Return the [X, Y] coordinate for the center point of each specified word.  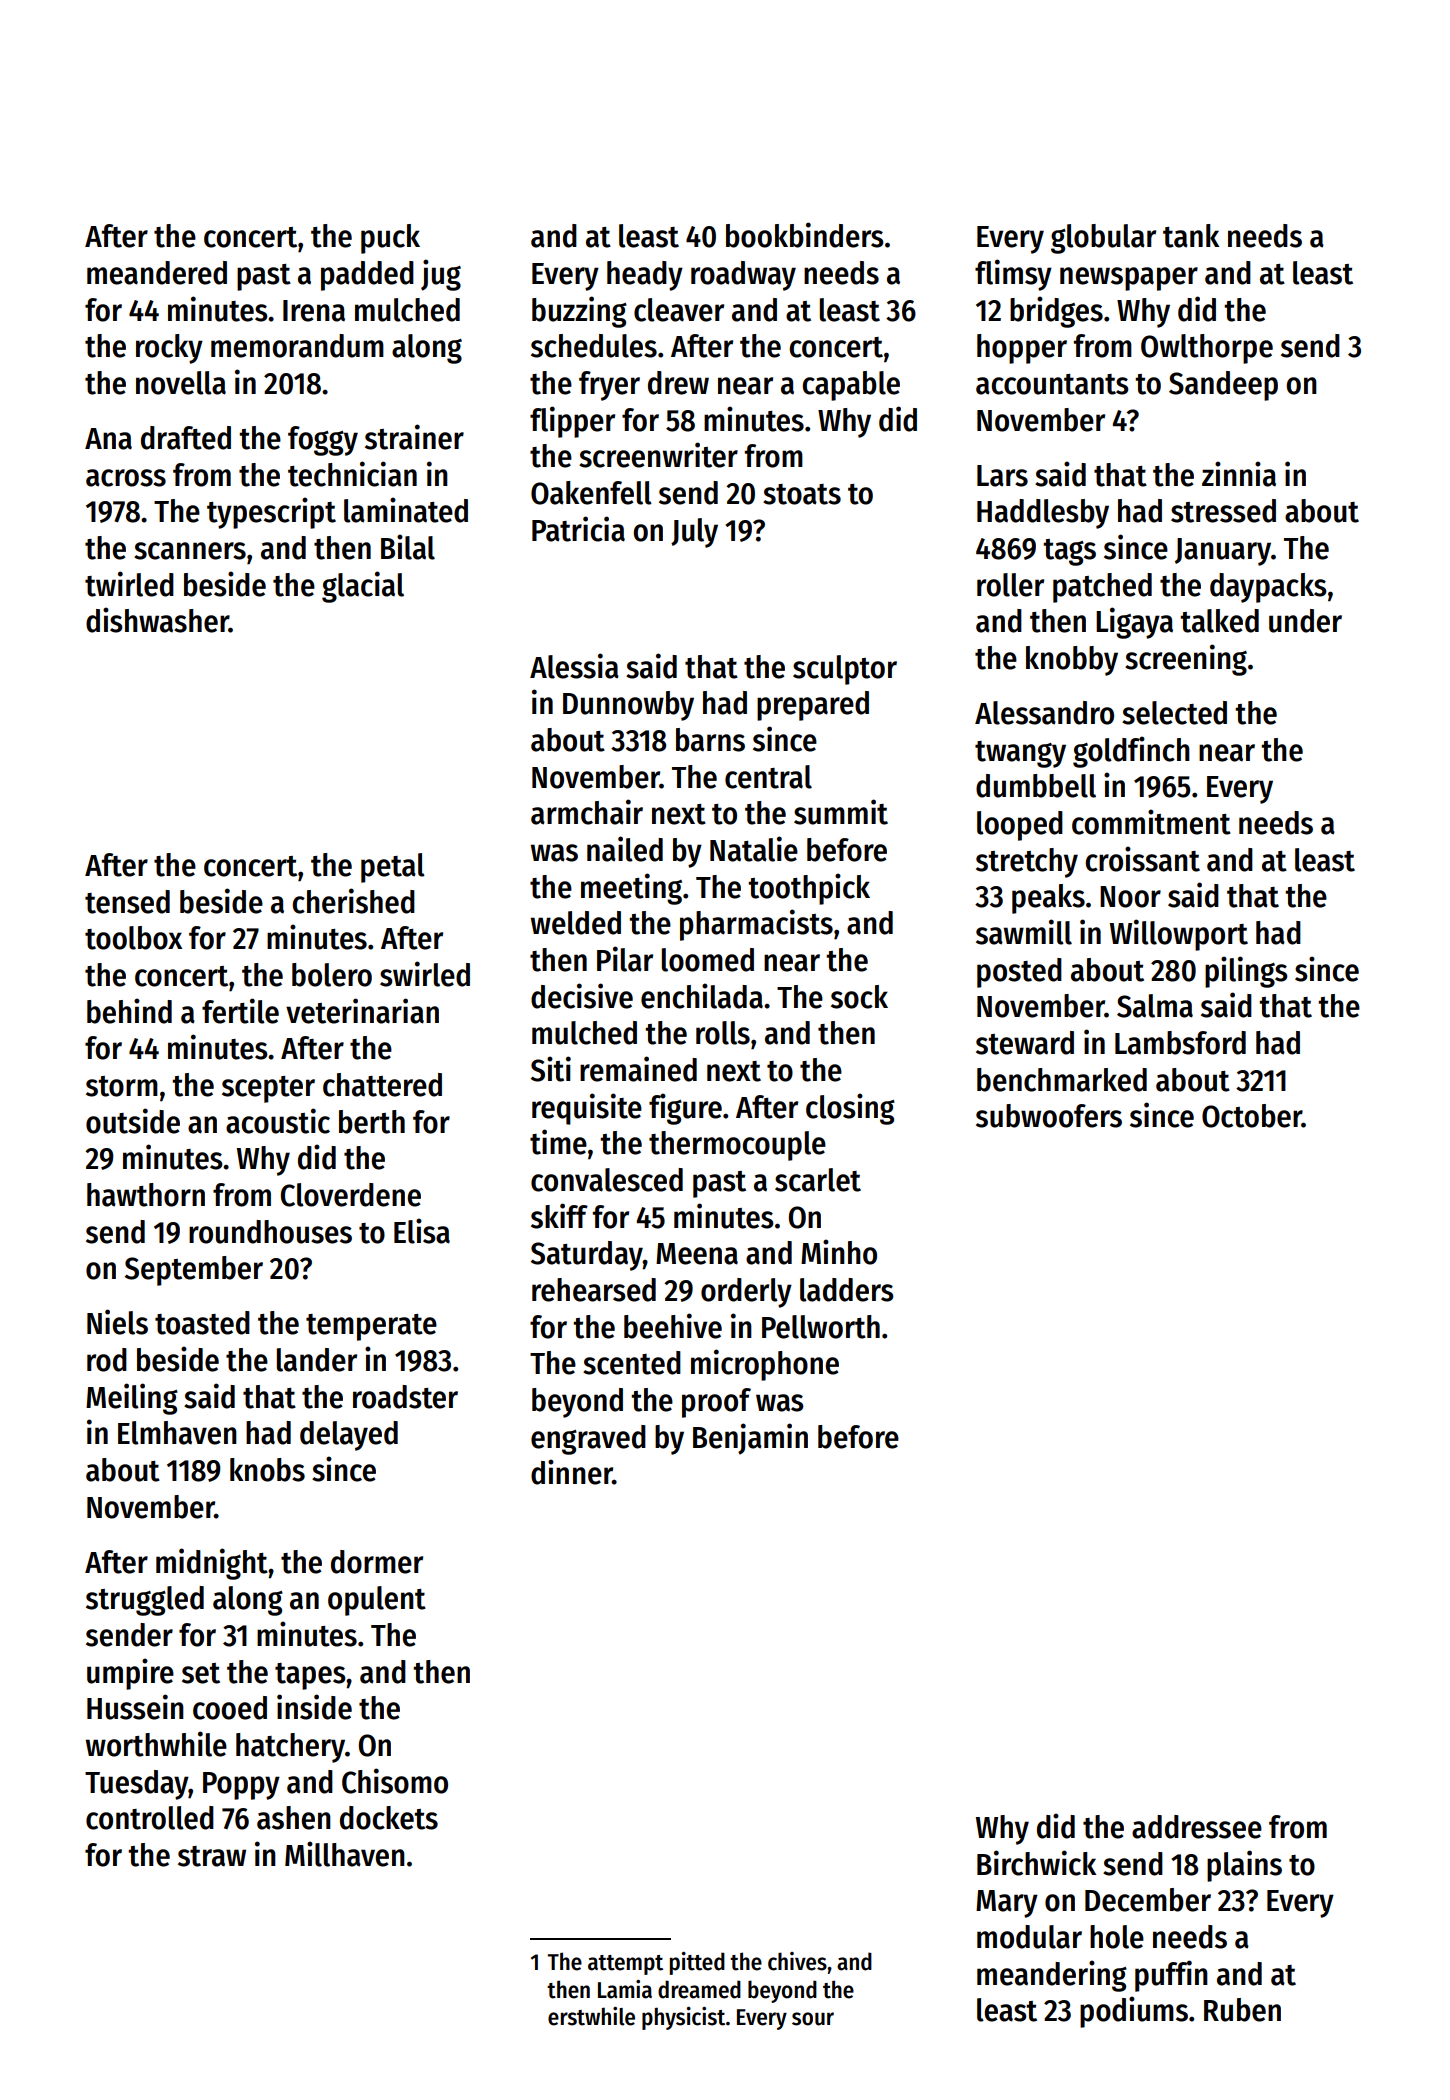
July [694, 533]
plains [1244, 1866]
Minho [839, 1252]
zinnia [1239, 474]
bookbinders [805, 235]
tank [1191, 236]
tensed [127, 902]
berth [372, 1122]
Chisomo [395, 1781]
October [1252, 1116]
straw [212, 1856]
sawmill [1024, 932]
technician [352, 474]
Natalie [754, 849]
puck [390, 239]
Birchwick [1036, 1863]
